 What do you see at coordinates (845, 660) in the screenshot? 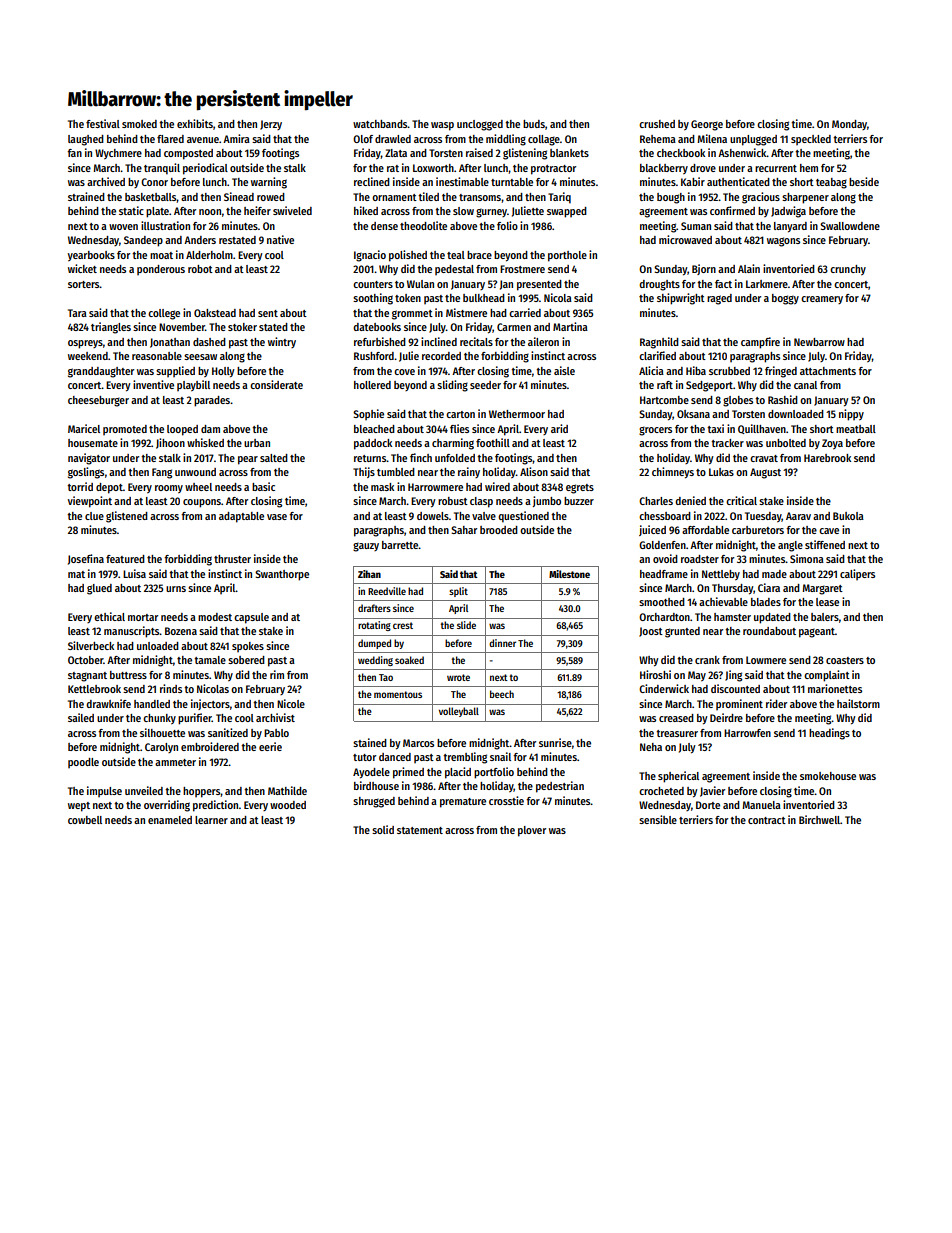
I see `coasters` at bounding box center [845, 660].
